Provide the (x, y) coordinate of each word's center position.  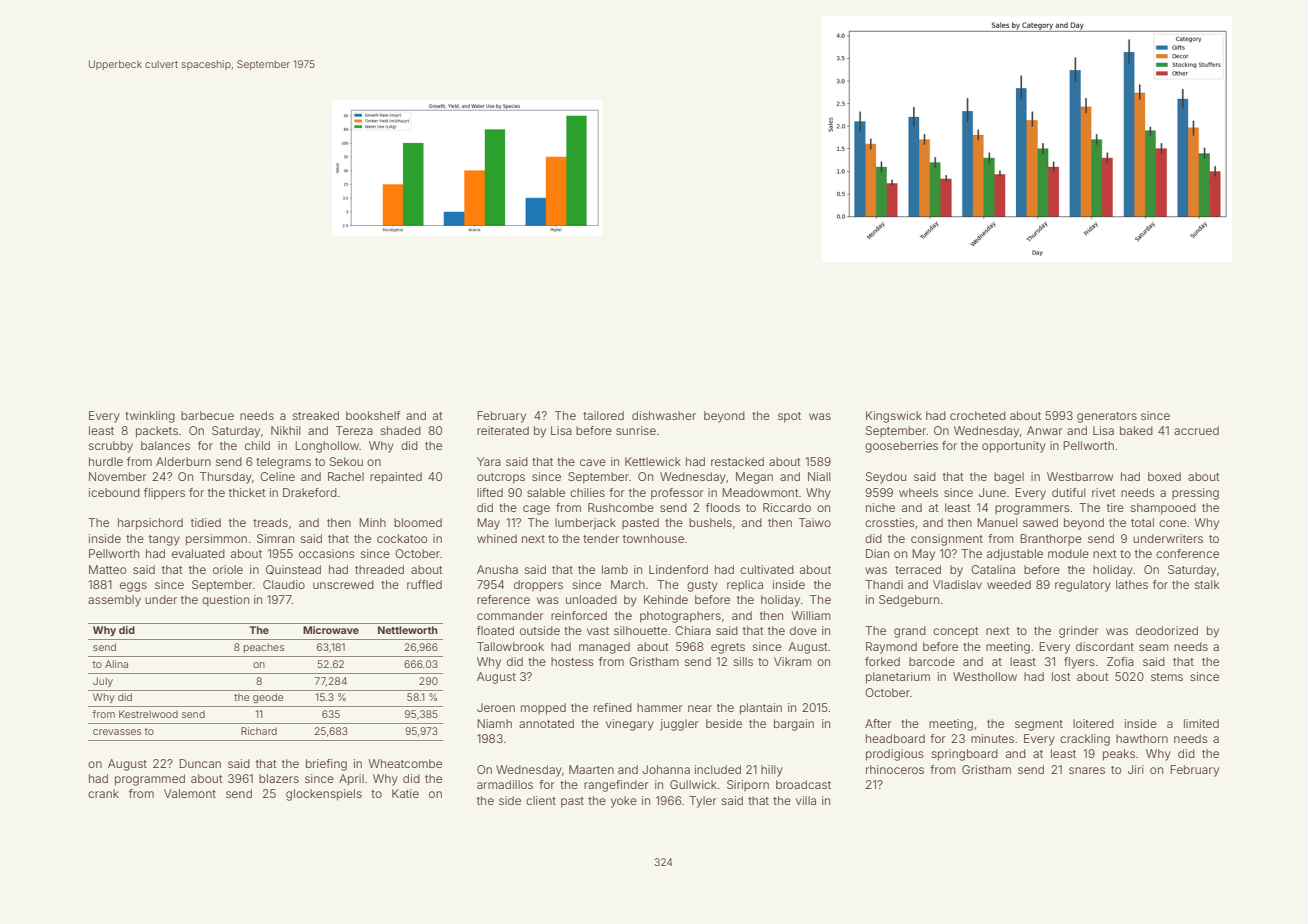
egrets (728, 648)
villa (806, 800)
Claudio (284, 584)
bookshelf (373, 415)
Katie (405, 793)
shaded (401, 430)
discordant (1105, 646)
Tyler (703, 802)
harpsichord (150, 524)
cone (1172, 523)
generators (1107, 417)
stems (1167, 677)
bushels (710, 522)
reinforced (579, 615)
